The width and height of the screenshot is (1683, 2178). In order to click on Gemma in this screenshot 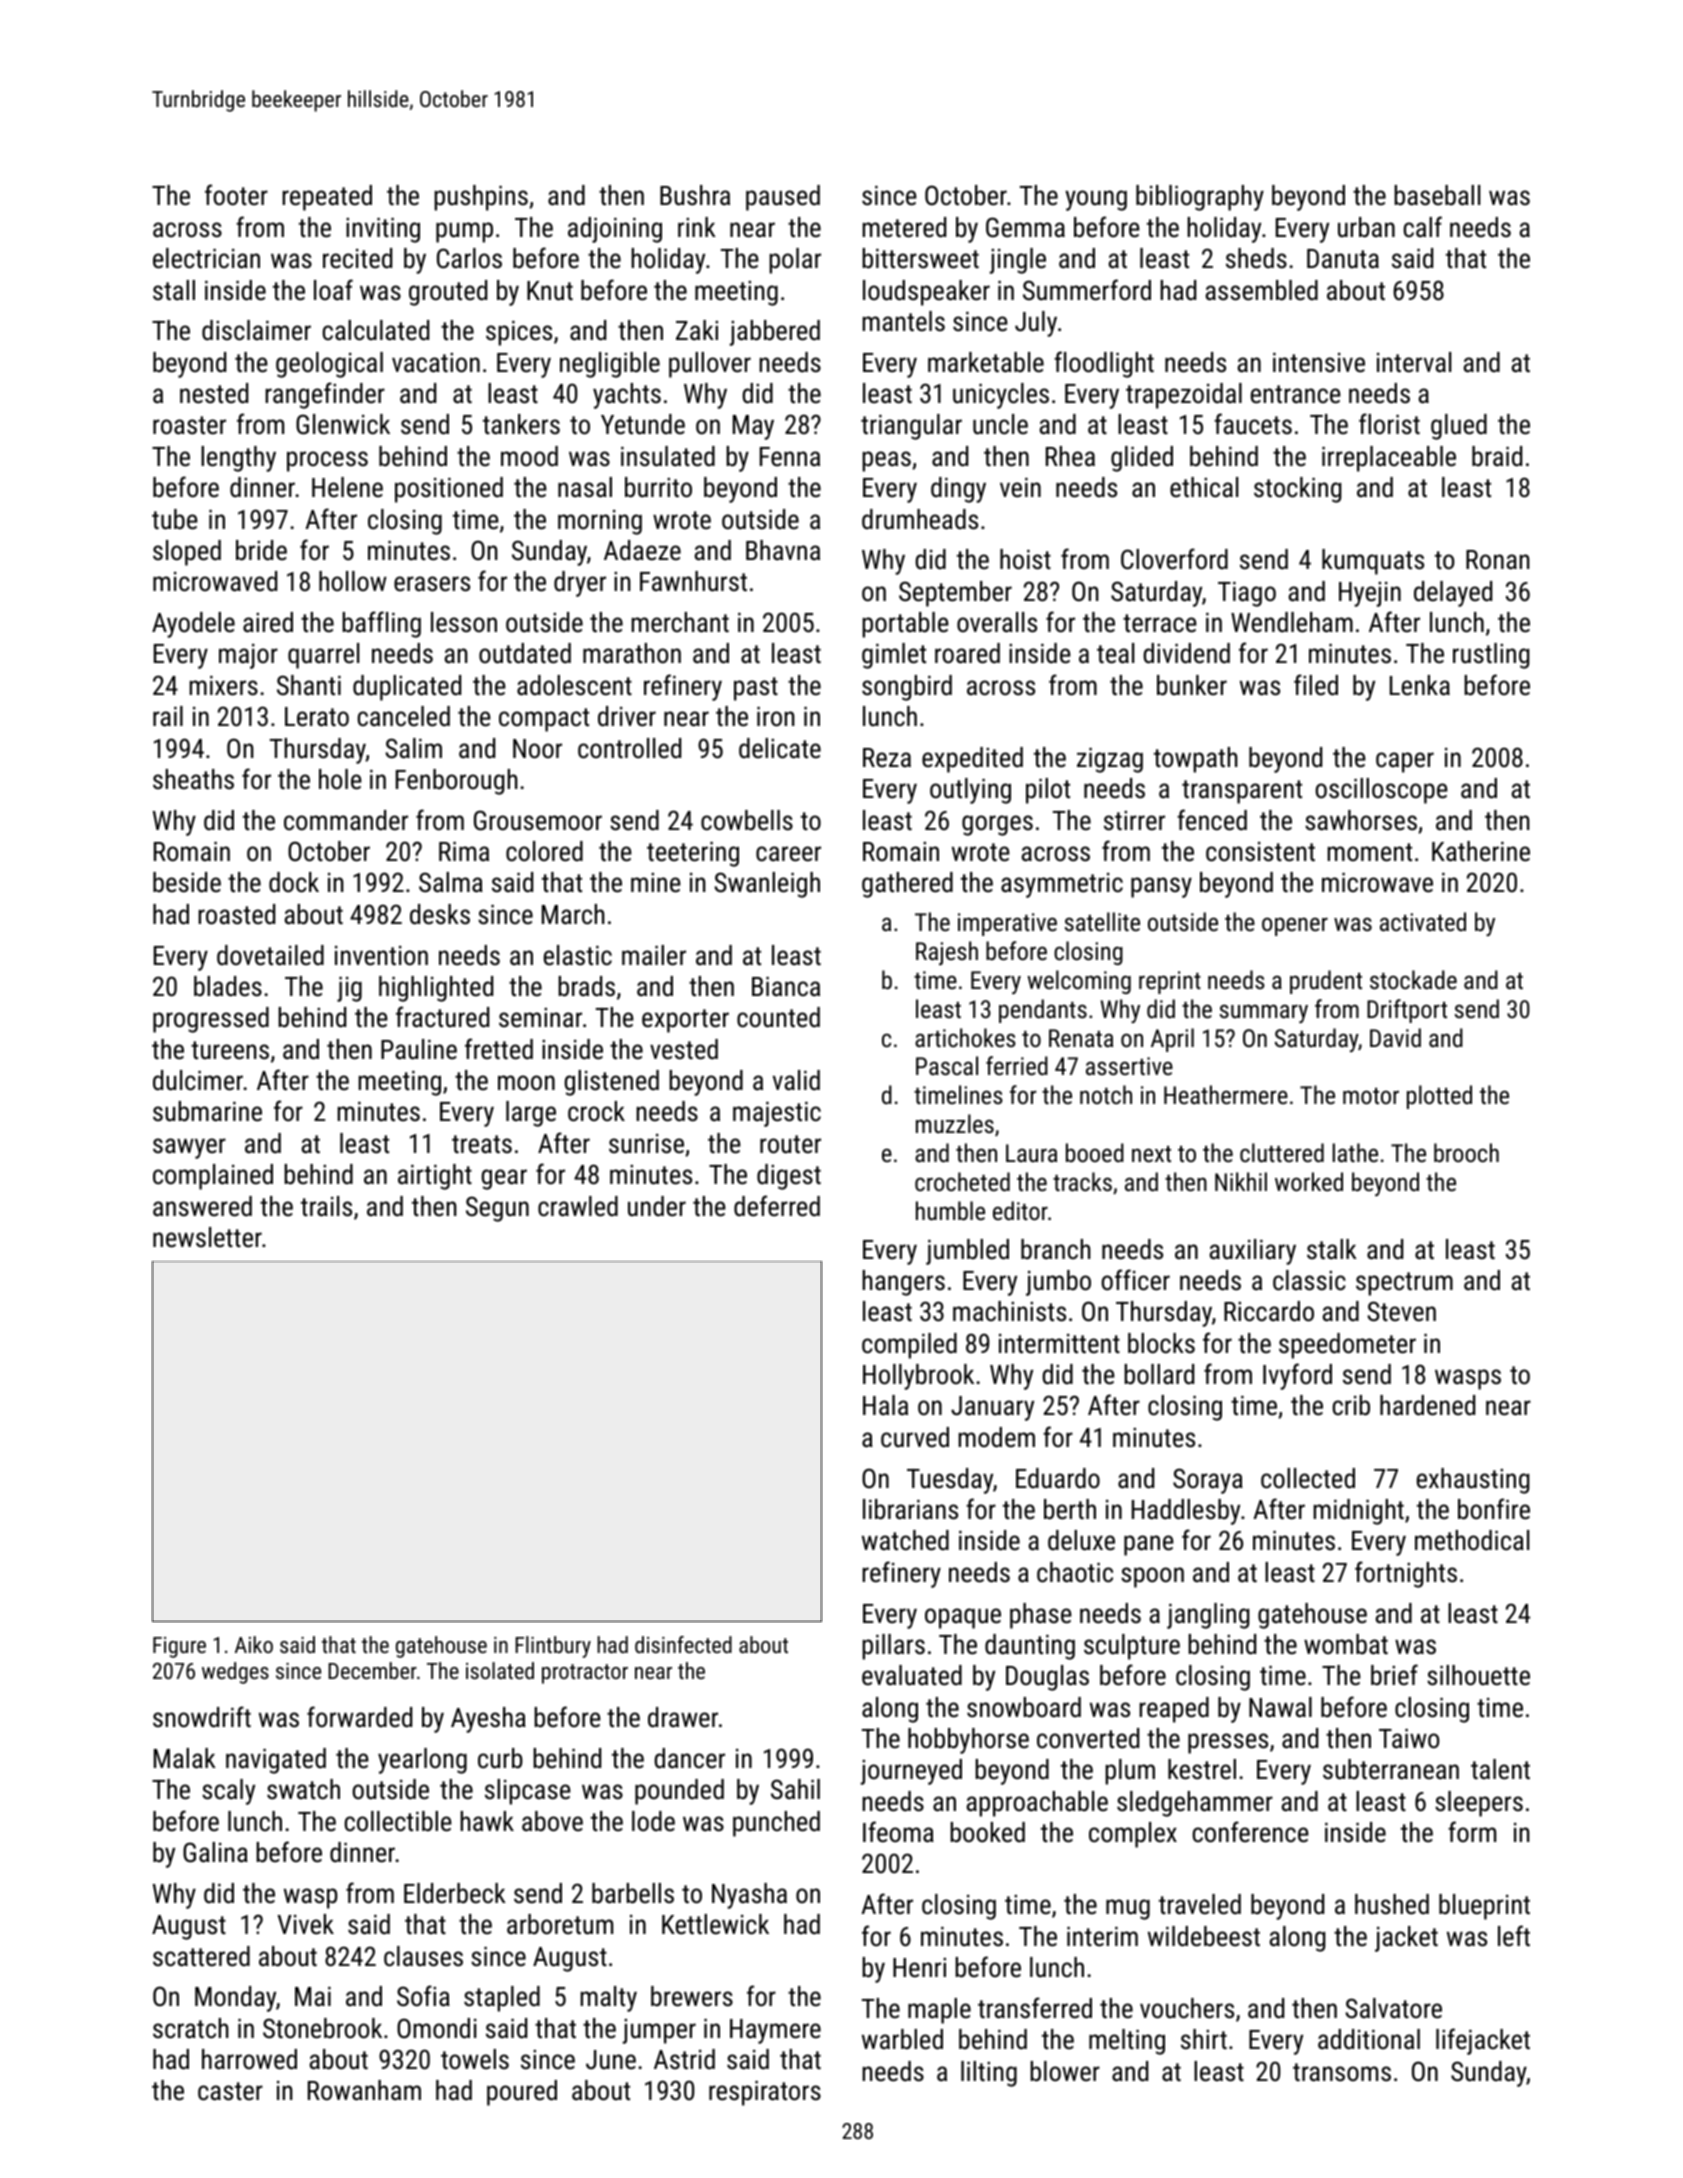, I will do `click(1025, 227)`.
